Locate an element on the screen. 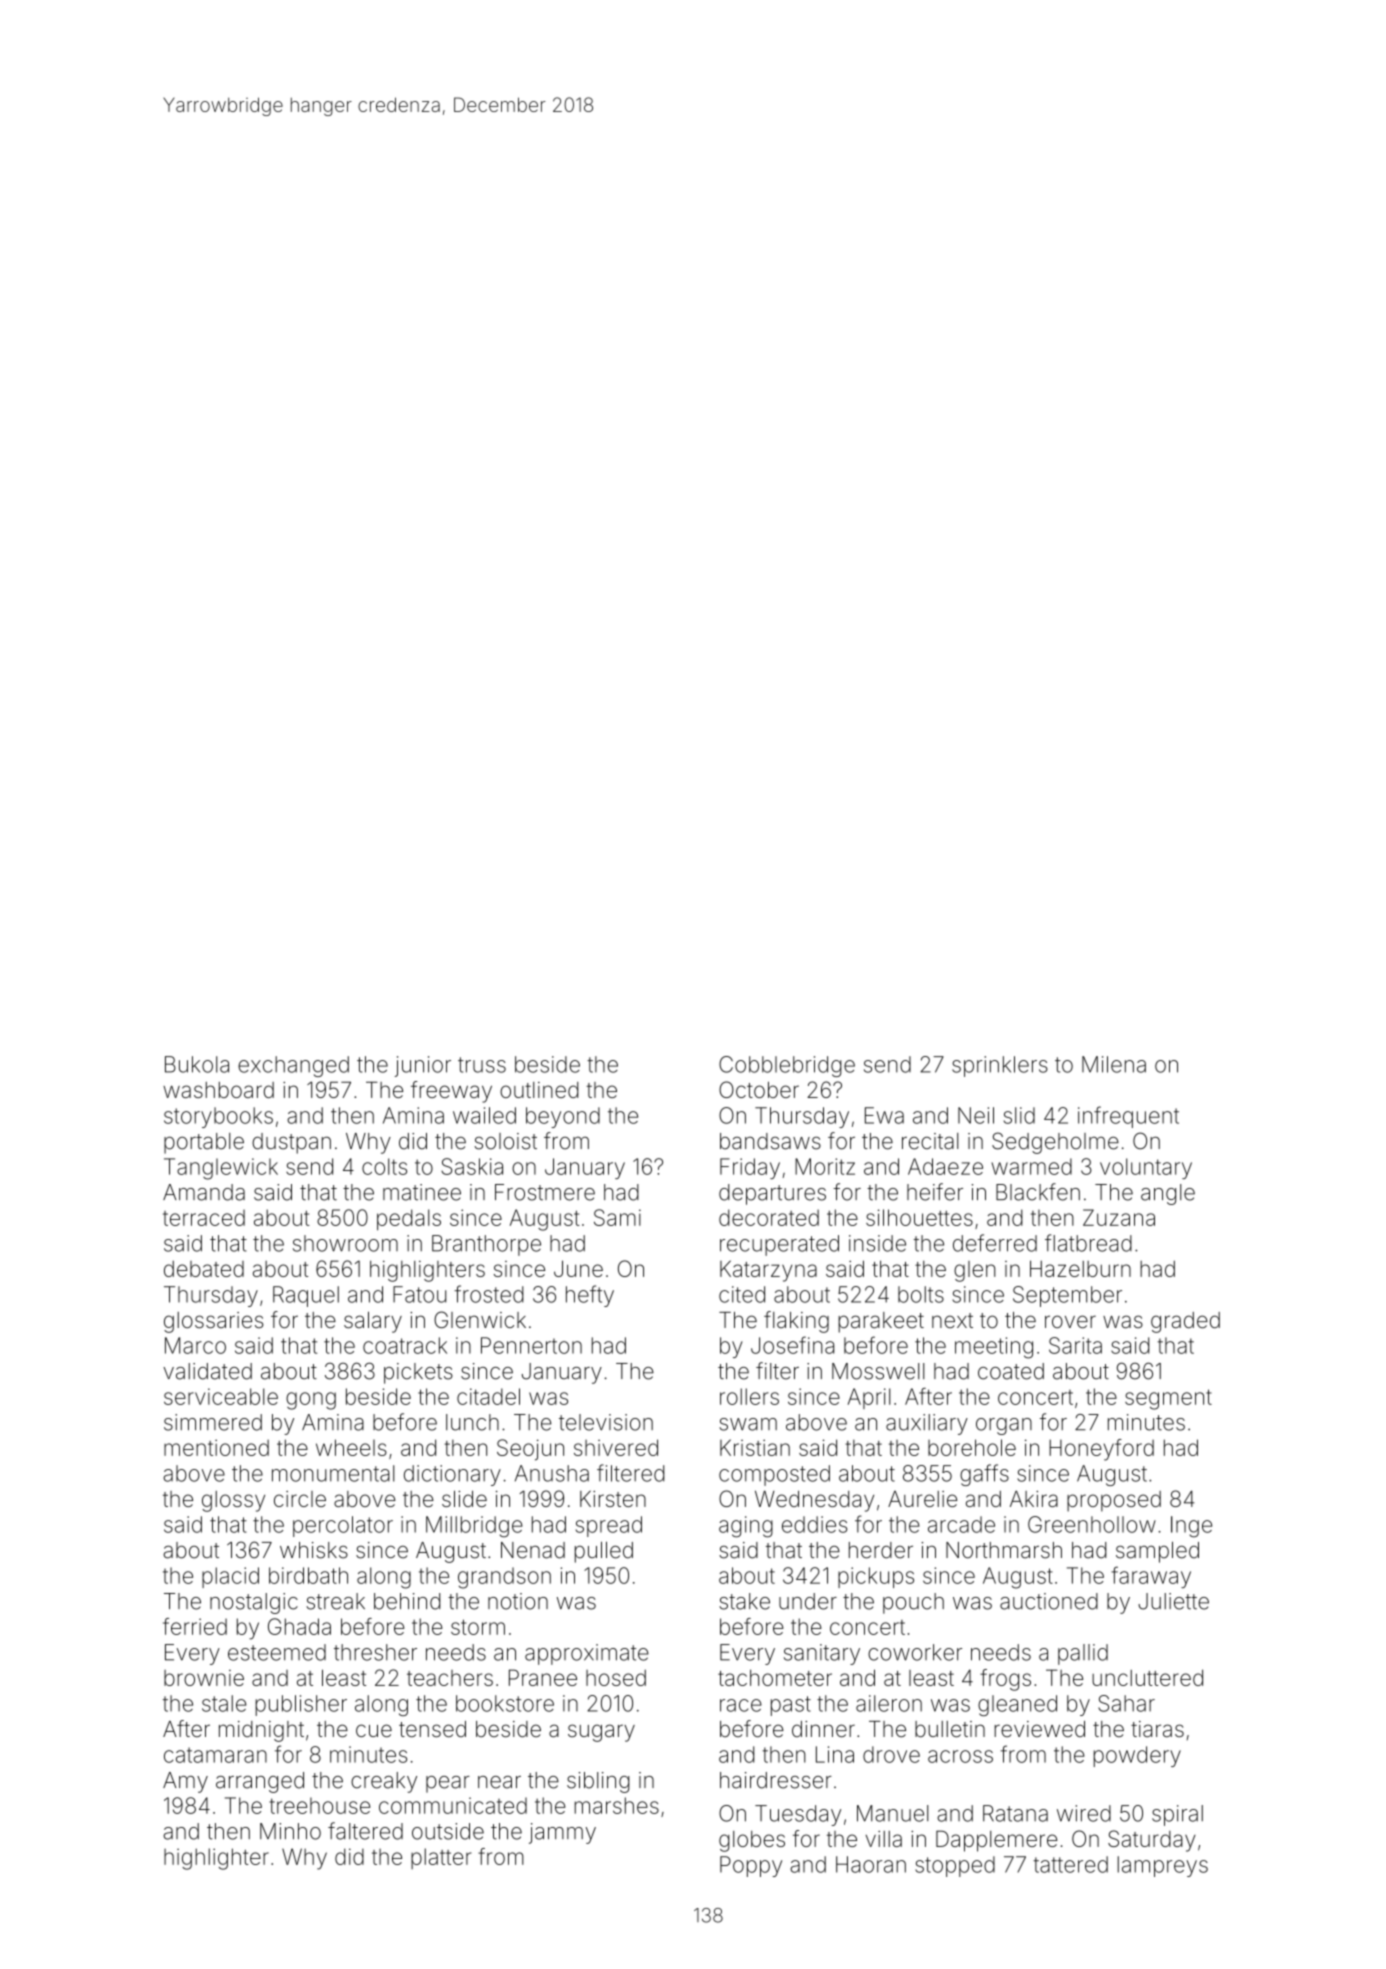  notion is located at coordinates (518, 1601).
